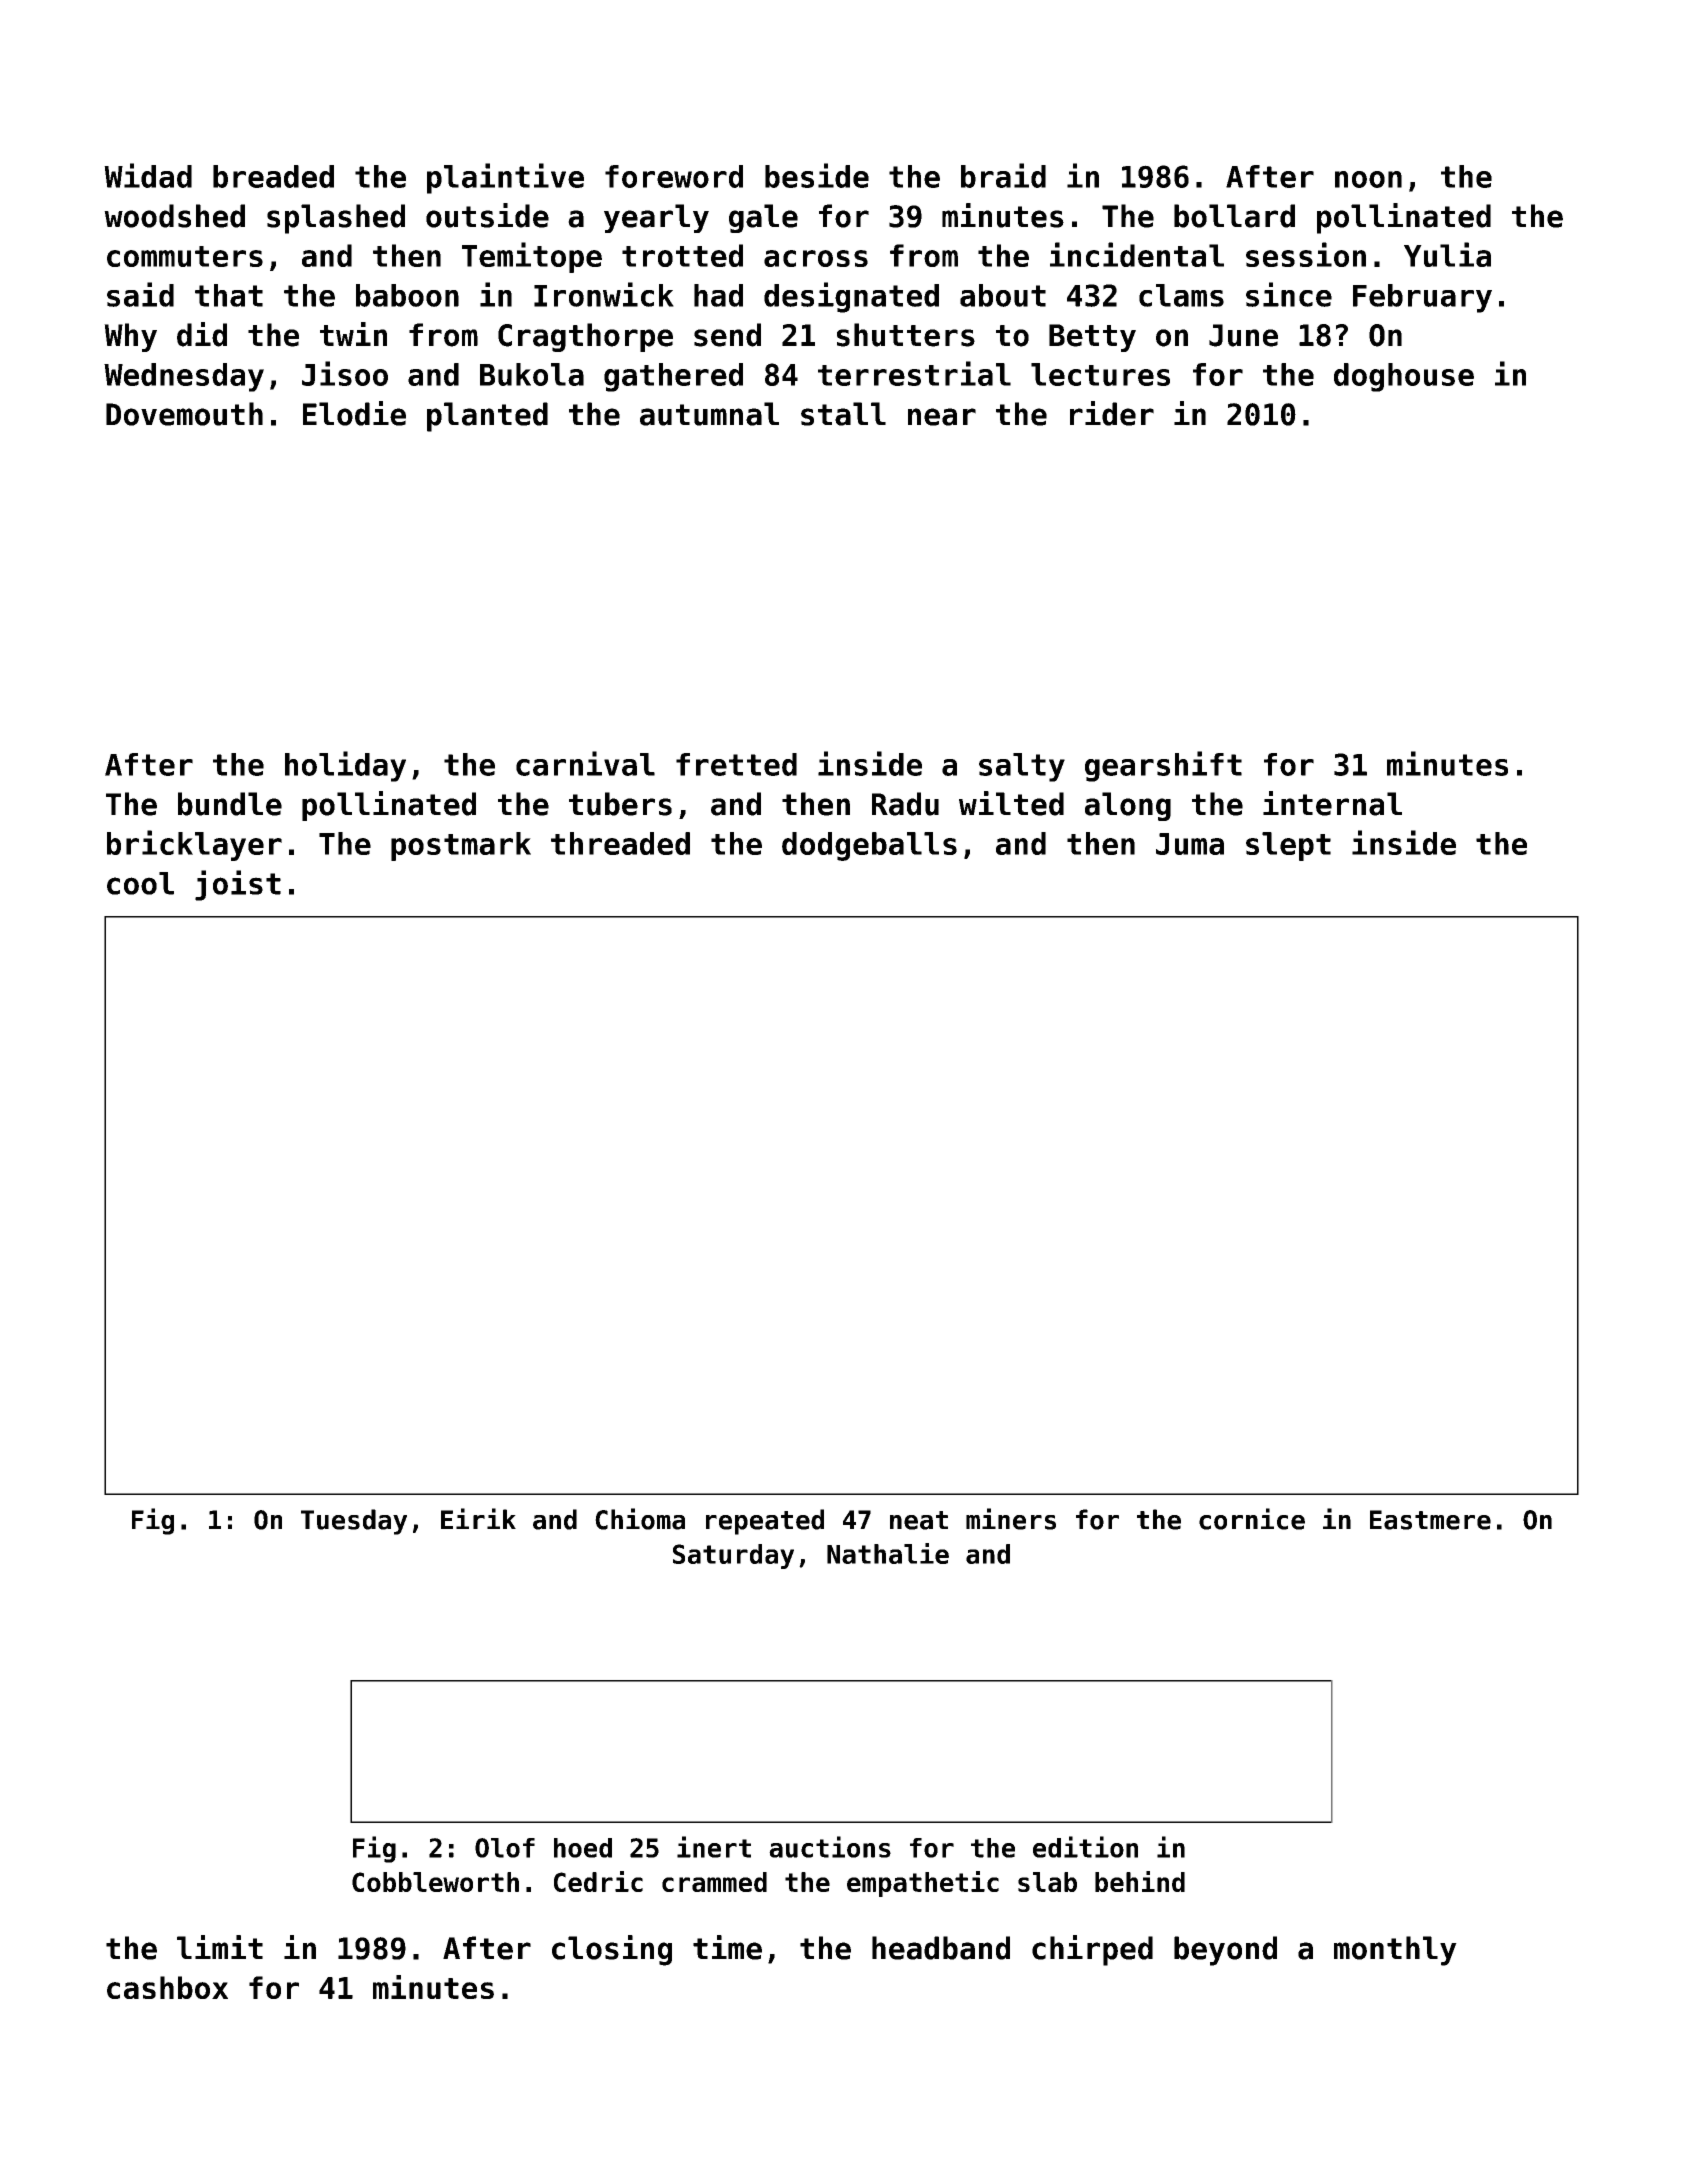 The height and width of the screenshot is (2178, 1683). I want to click on repeated, so click(765, 1522).
